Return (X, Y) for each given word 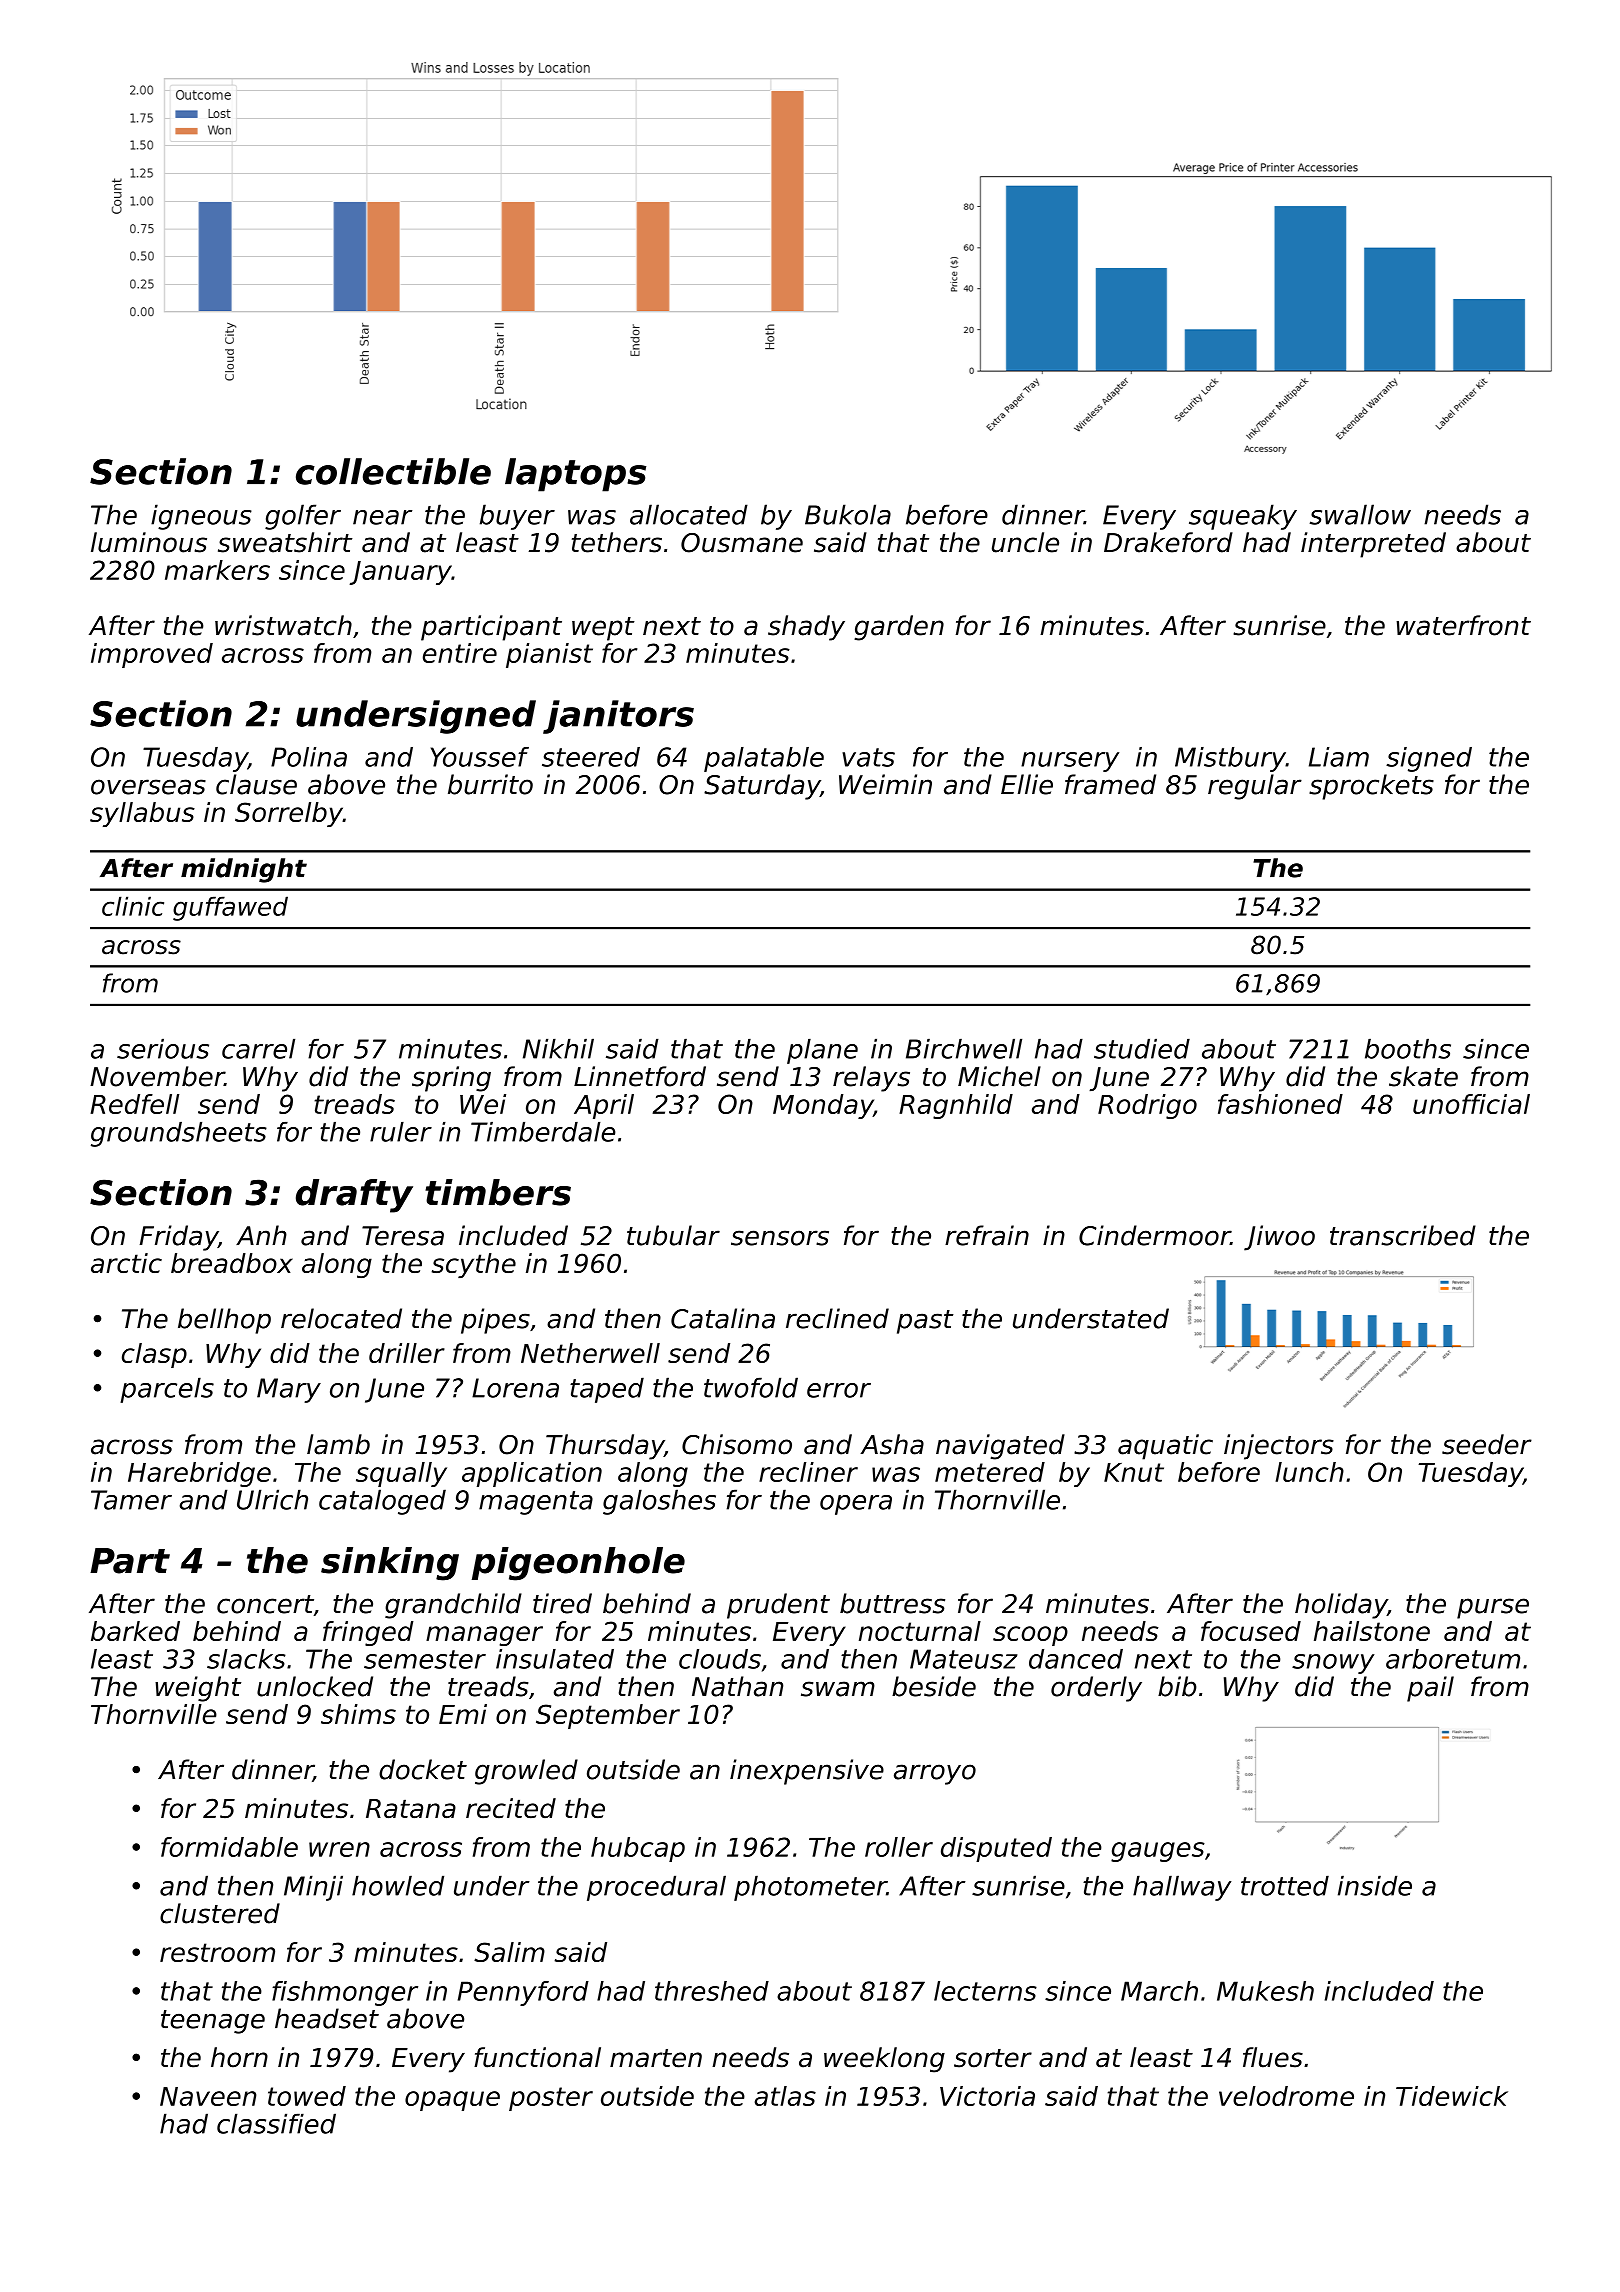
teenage (213, 2022)
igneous (201, 517)
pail (1430, 1689)
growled (526, 1772)
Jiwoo (1279, 1238)
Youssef (480, 757)
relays (871, 1079)
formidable (229, 1847)
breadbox (232, 1263)
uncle (1025, 542)
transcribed (1403, 1235)
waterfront (1463, 625)
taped (607, 1390)
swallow (1360, 514)
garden (899, 628)
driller (407, 1353)
